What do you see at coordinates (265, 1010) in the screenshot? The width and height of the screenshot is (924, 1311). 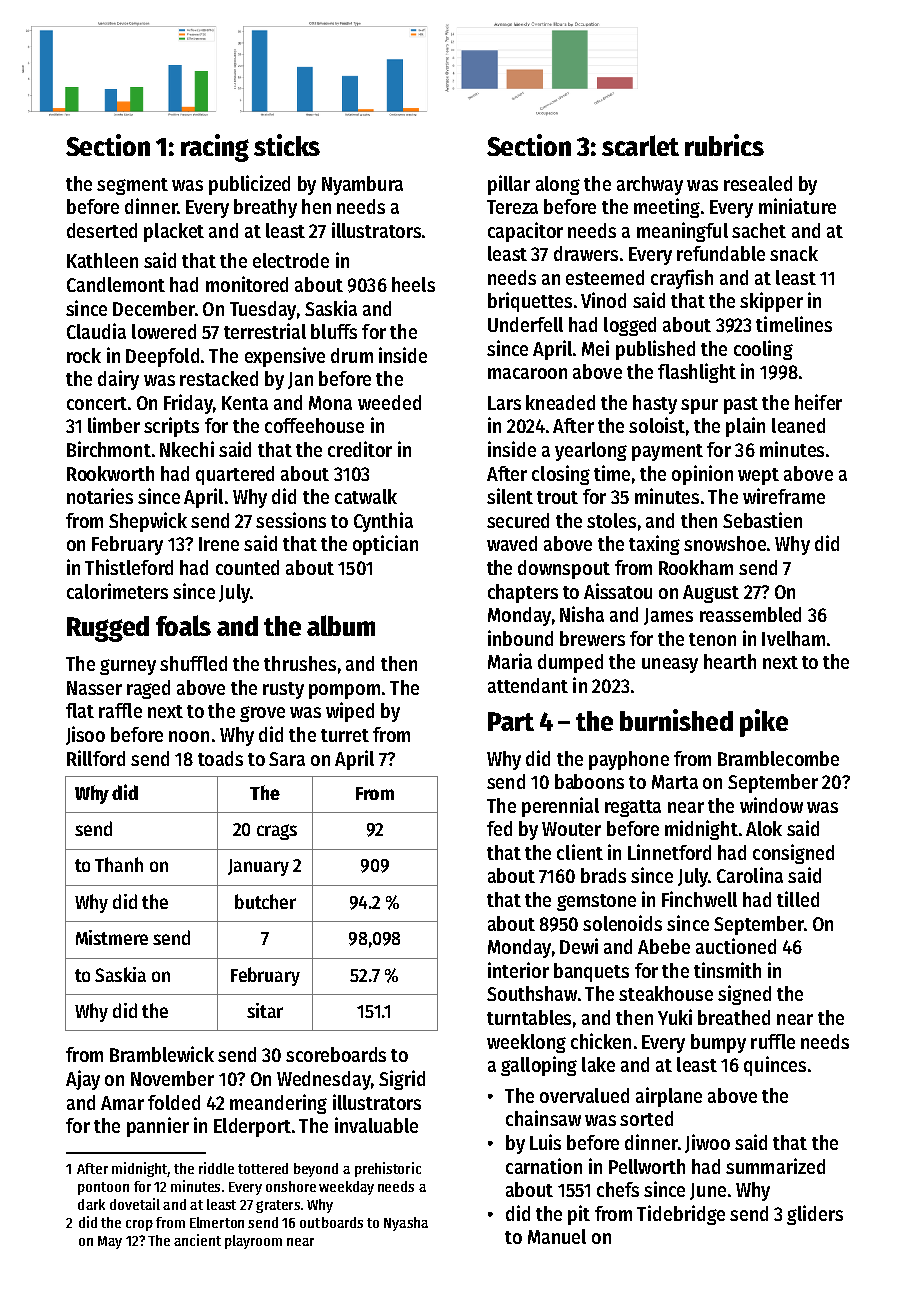 I see `sitar` at bounding box center [265, 1010].
